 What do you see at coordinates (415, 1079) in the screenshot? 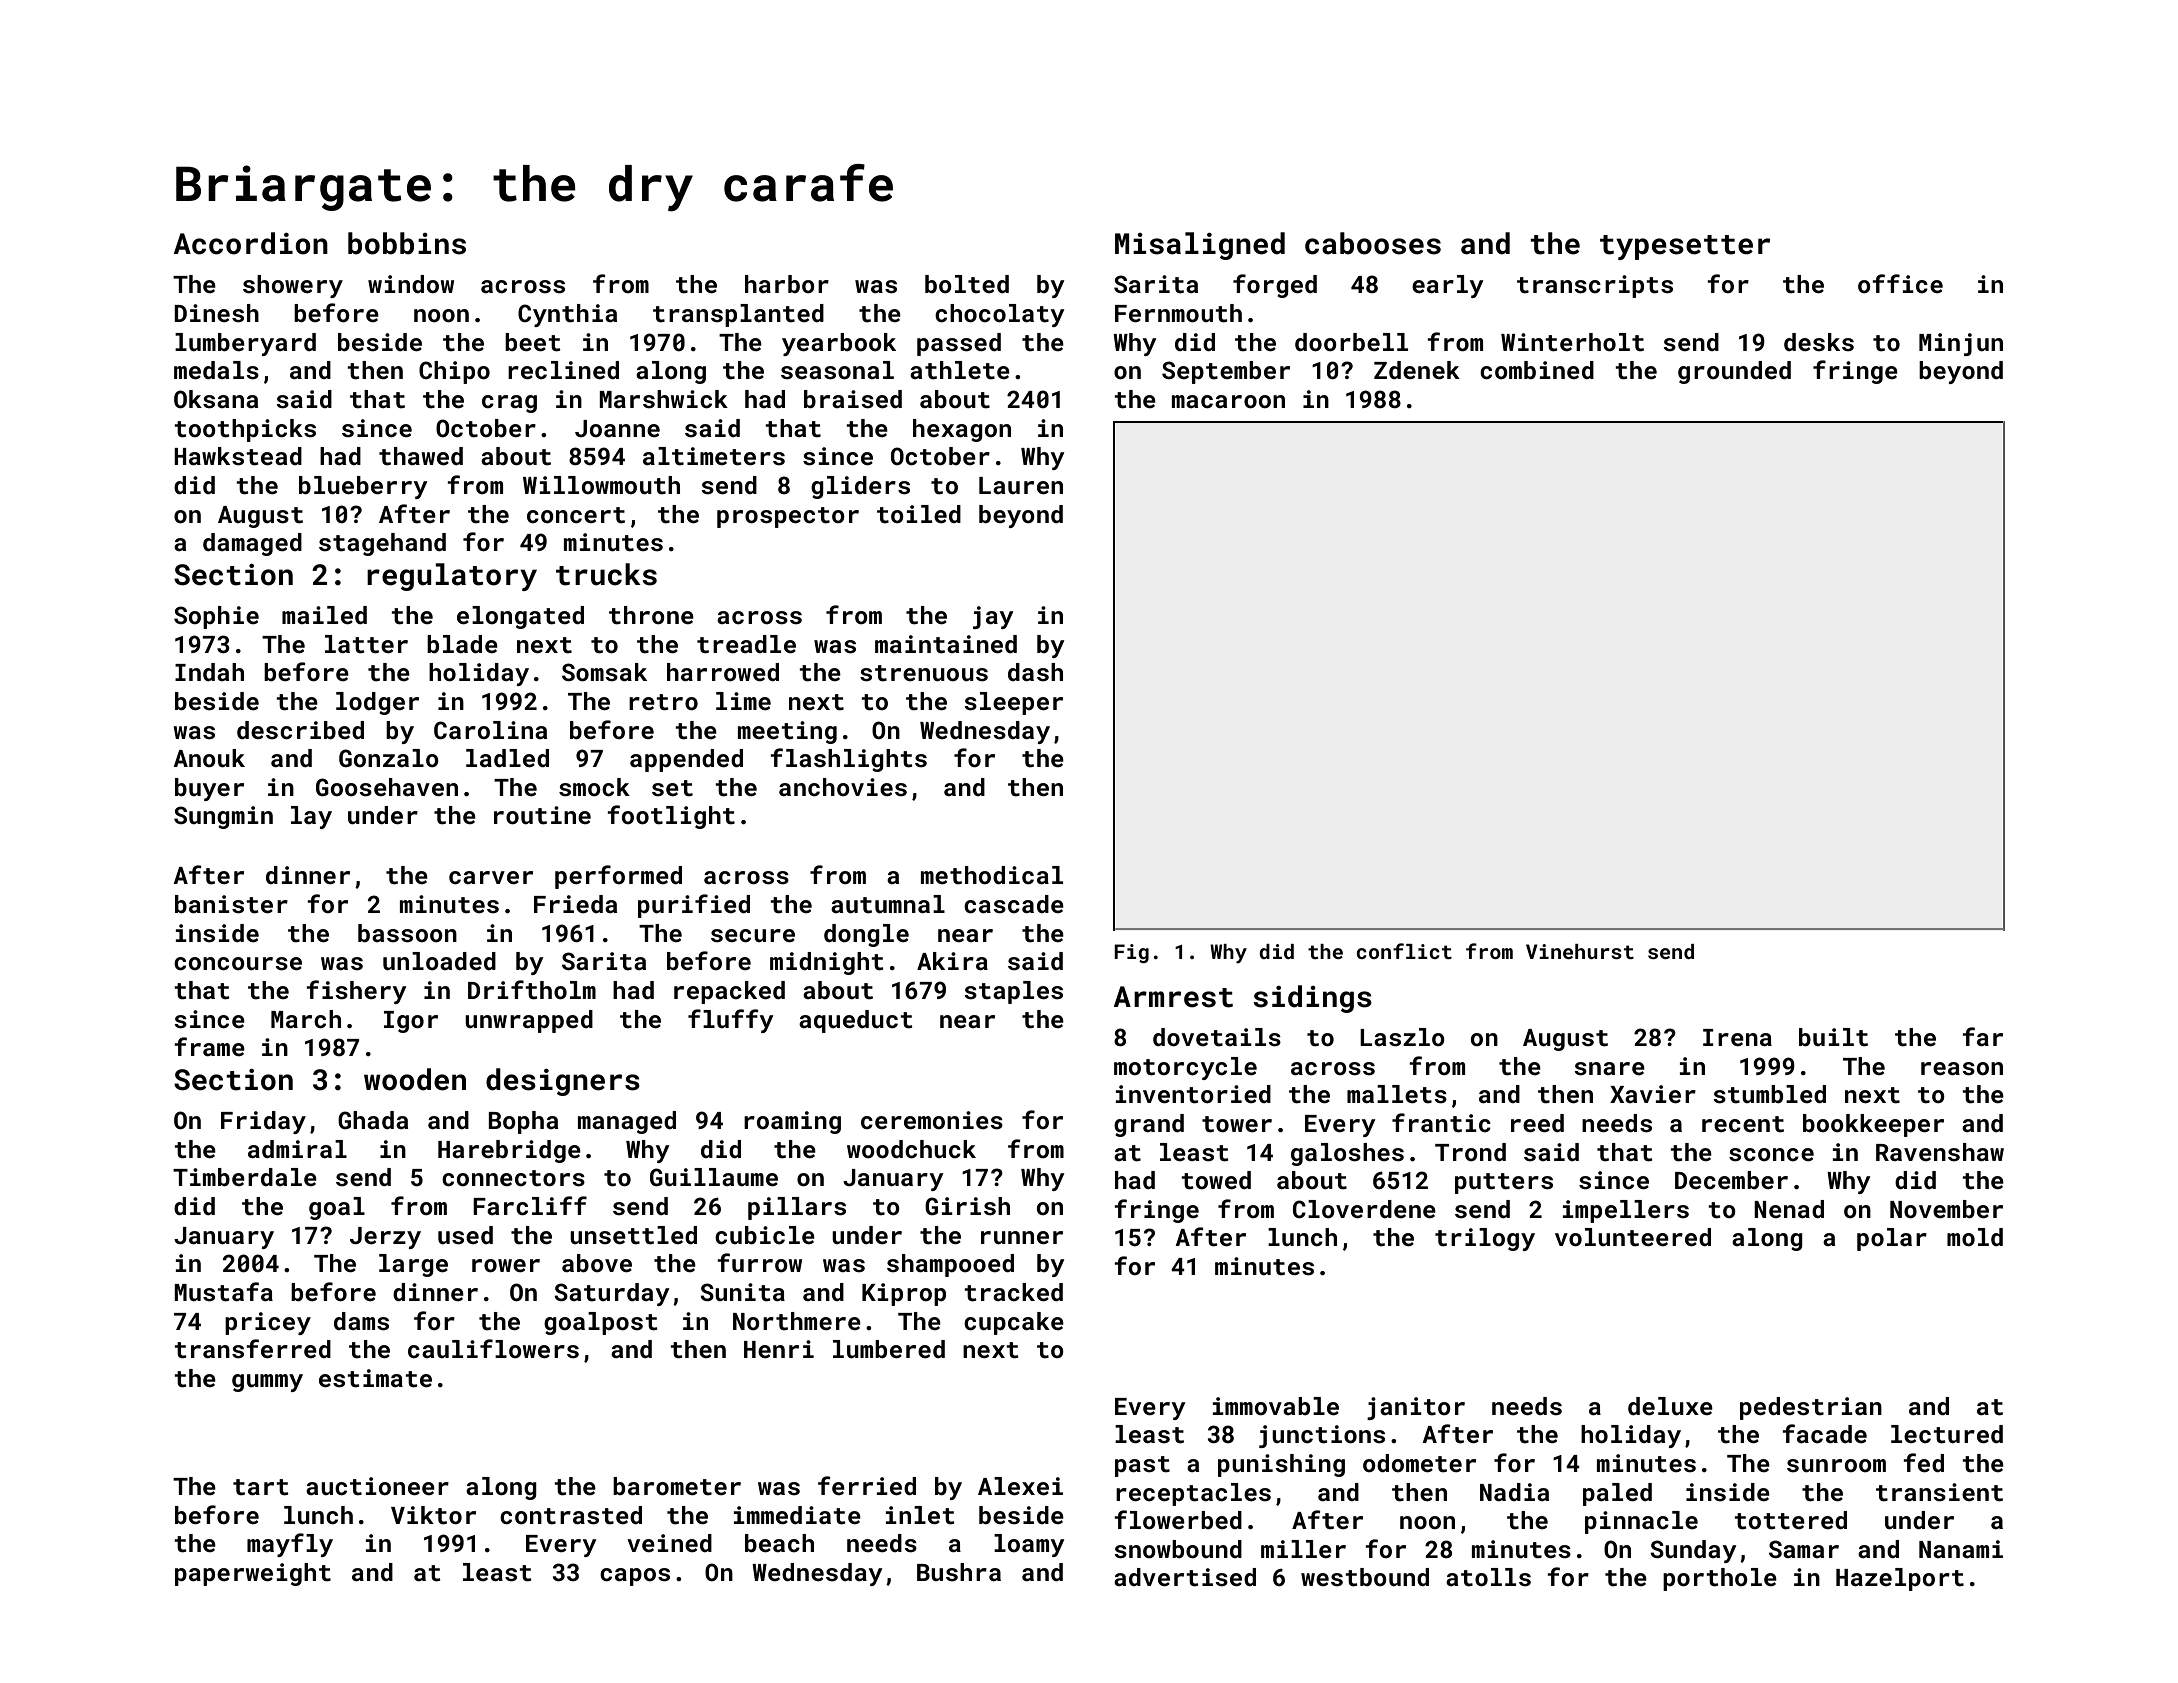
I see `wooden` at bounding box center [415, 1079].
